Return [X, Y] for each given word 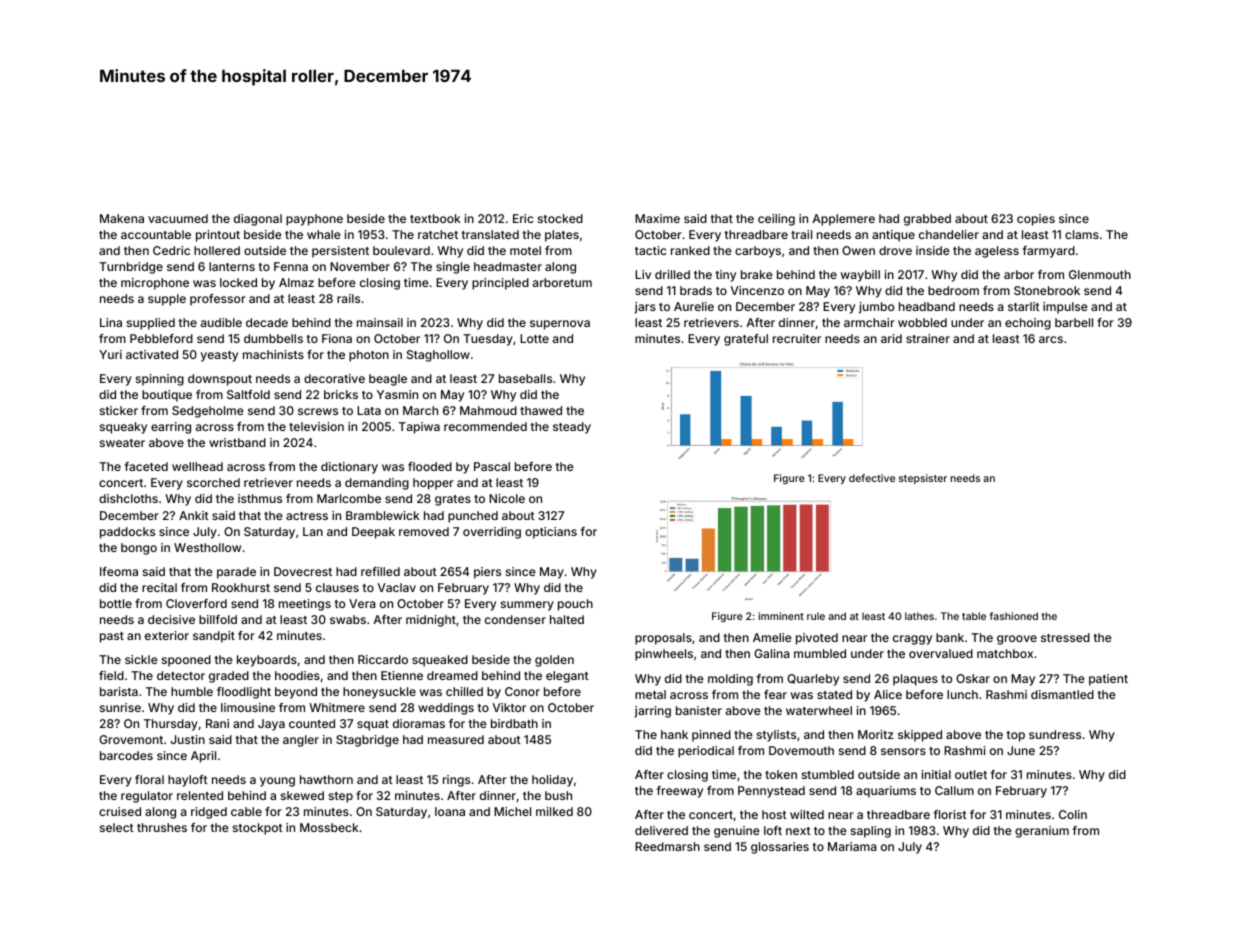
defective [872, 478]
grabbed [927, 220]
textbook [435, 218]
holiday [552, 781]
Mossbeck [329, 827]
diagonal [258, 220]
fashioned [1013, 616]
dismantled [1062, 694]
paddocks [127, 533]
